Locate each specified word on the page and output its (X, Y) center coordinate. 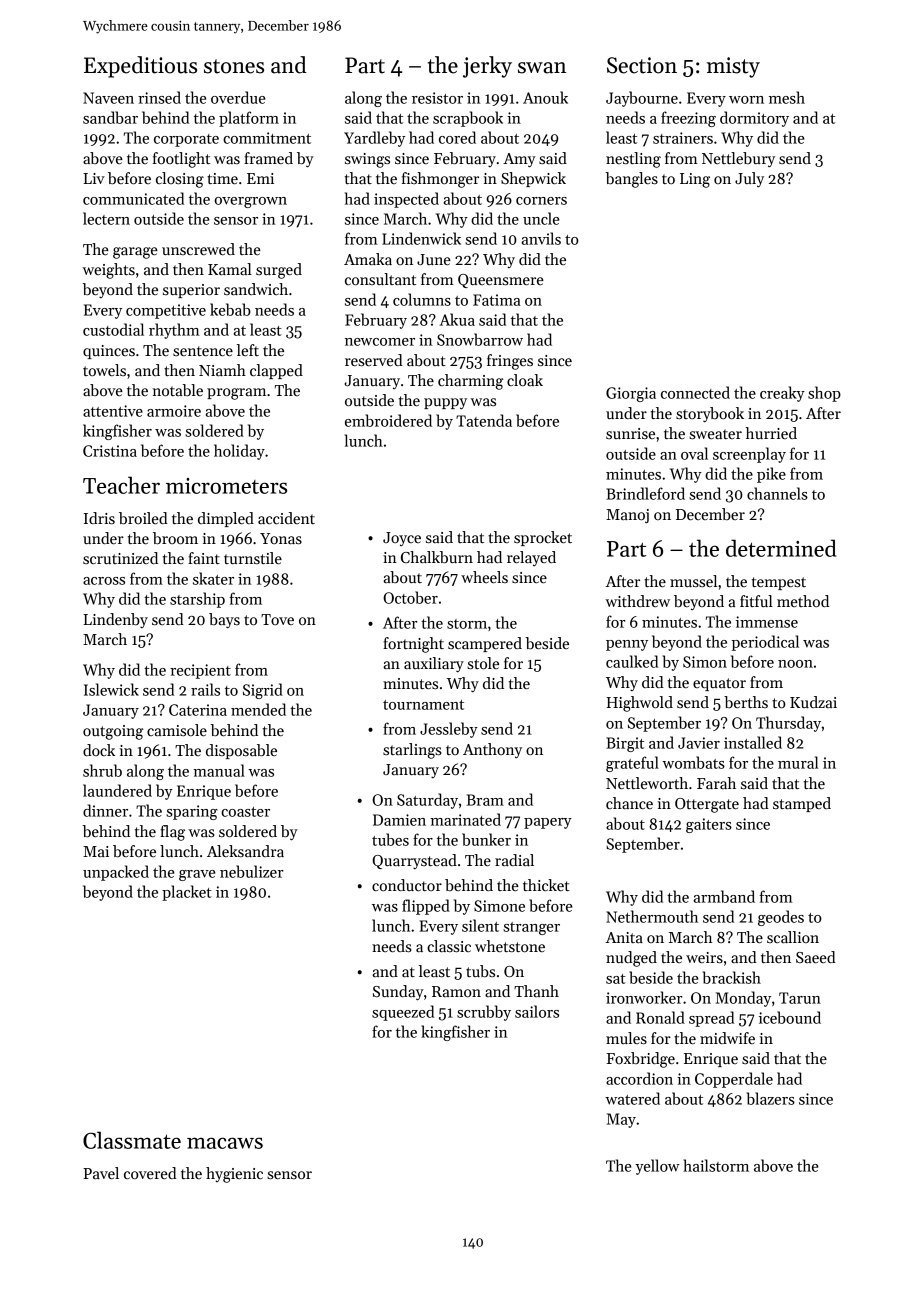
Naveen (108, 98)
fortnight (413, 645)
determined (781, 548)
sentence (203, 351)
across (104, 581)
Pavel (101, 1173)
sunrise (630, 433)
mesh (787, 97)
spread (711, 1019)
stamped (802, 804)
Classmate (132, 1140)
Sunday (398, 993)
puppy (445, 403)
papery (548, 823)
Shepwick (533, 179)
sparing (192, 812)
